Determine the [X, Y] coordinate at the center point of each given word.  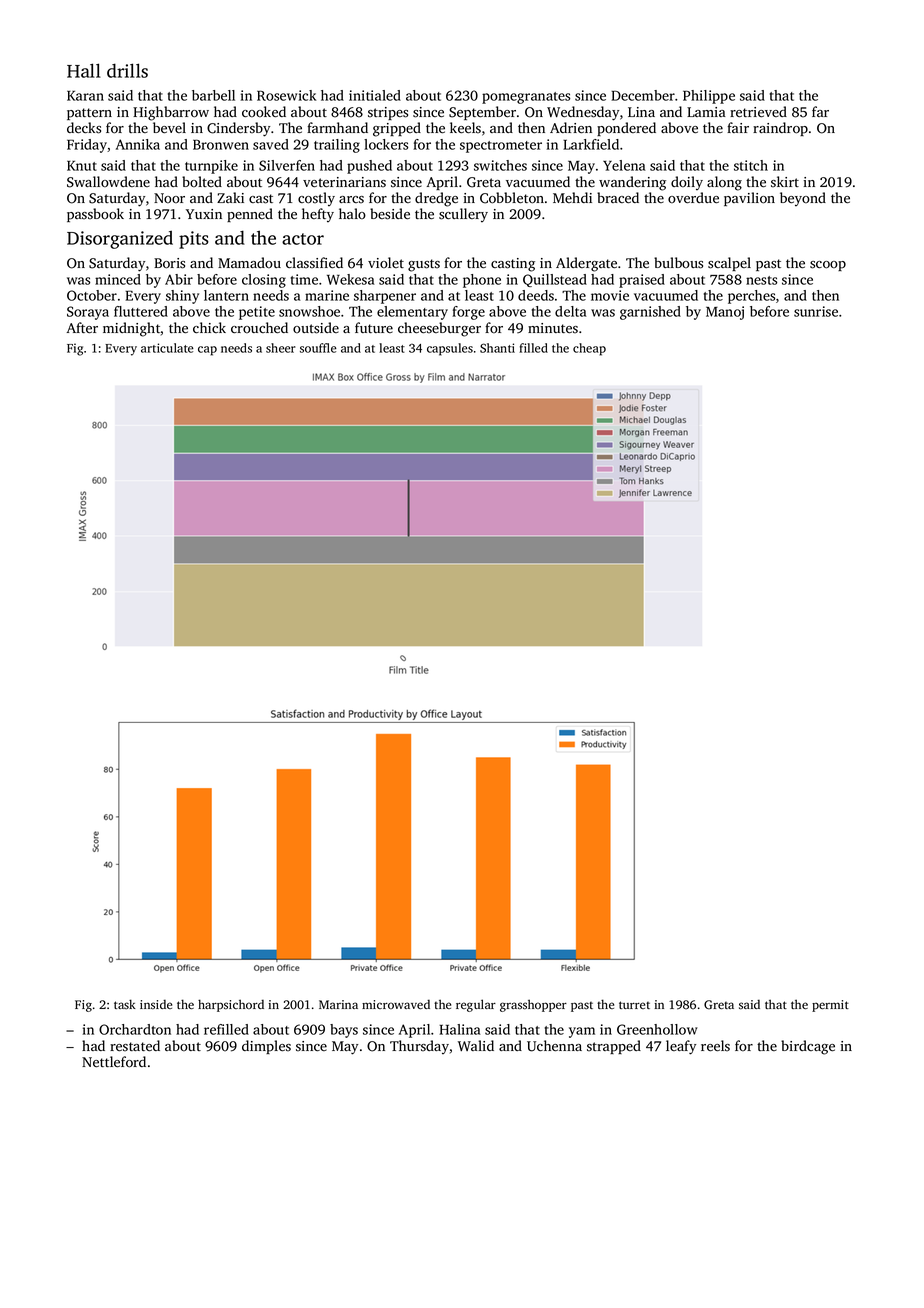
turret [634, 1005]
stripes [388, 113]
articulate [167, 348]
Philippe [709, 97]
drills [127, 70]
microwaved [396, 1004]
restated [135, 1046]
